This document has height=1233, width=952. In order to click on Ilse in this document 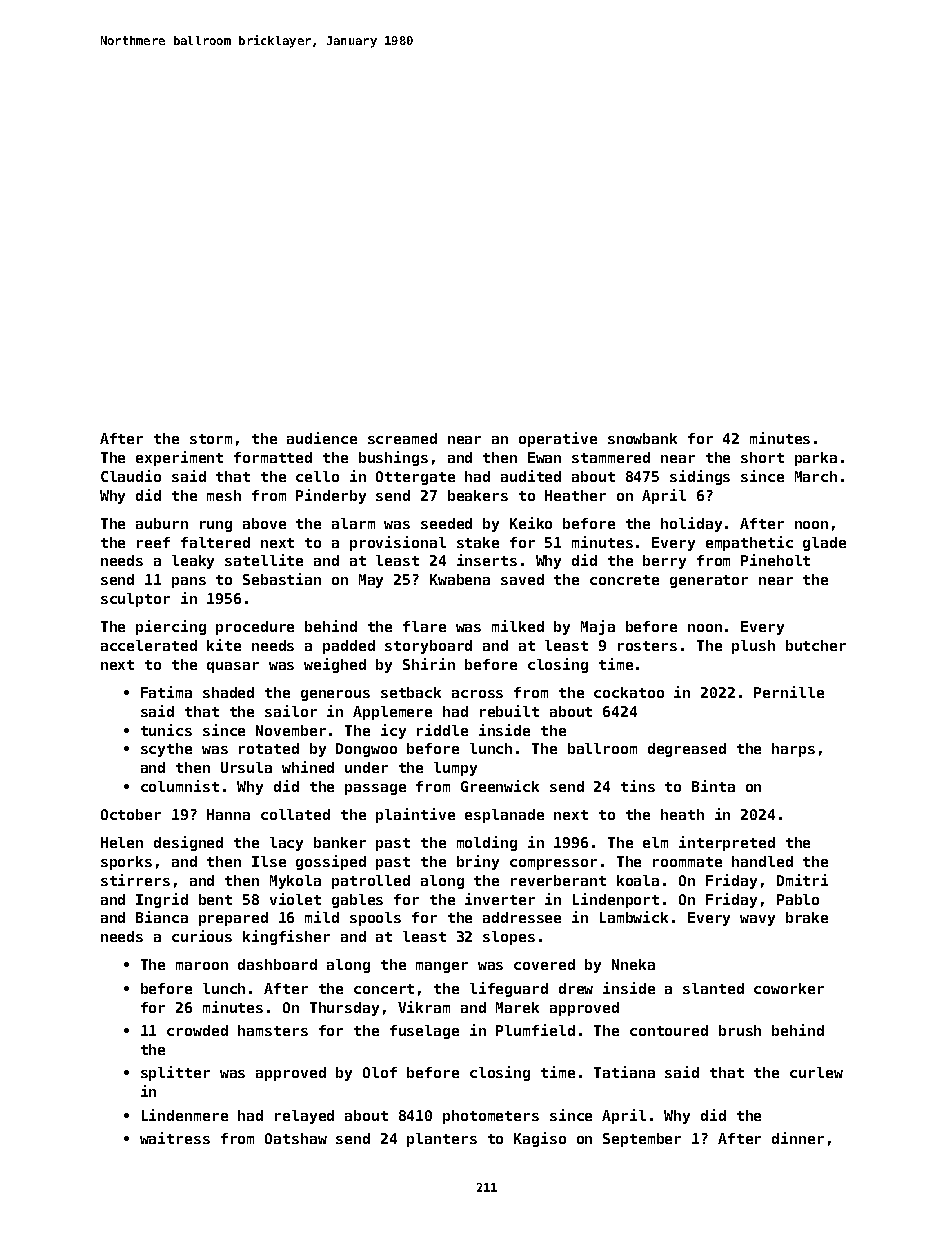, I will do `click(269, 861)`.
